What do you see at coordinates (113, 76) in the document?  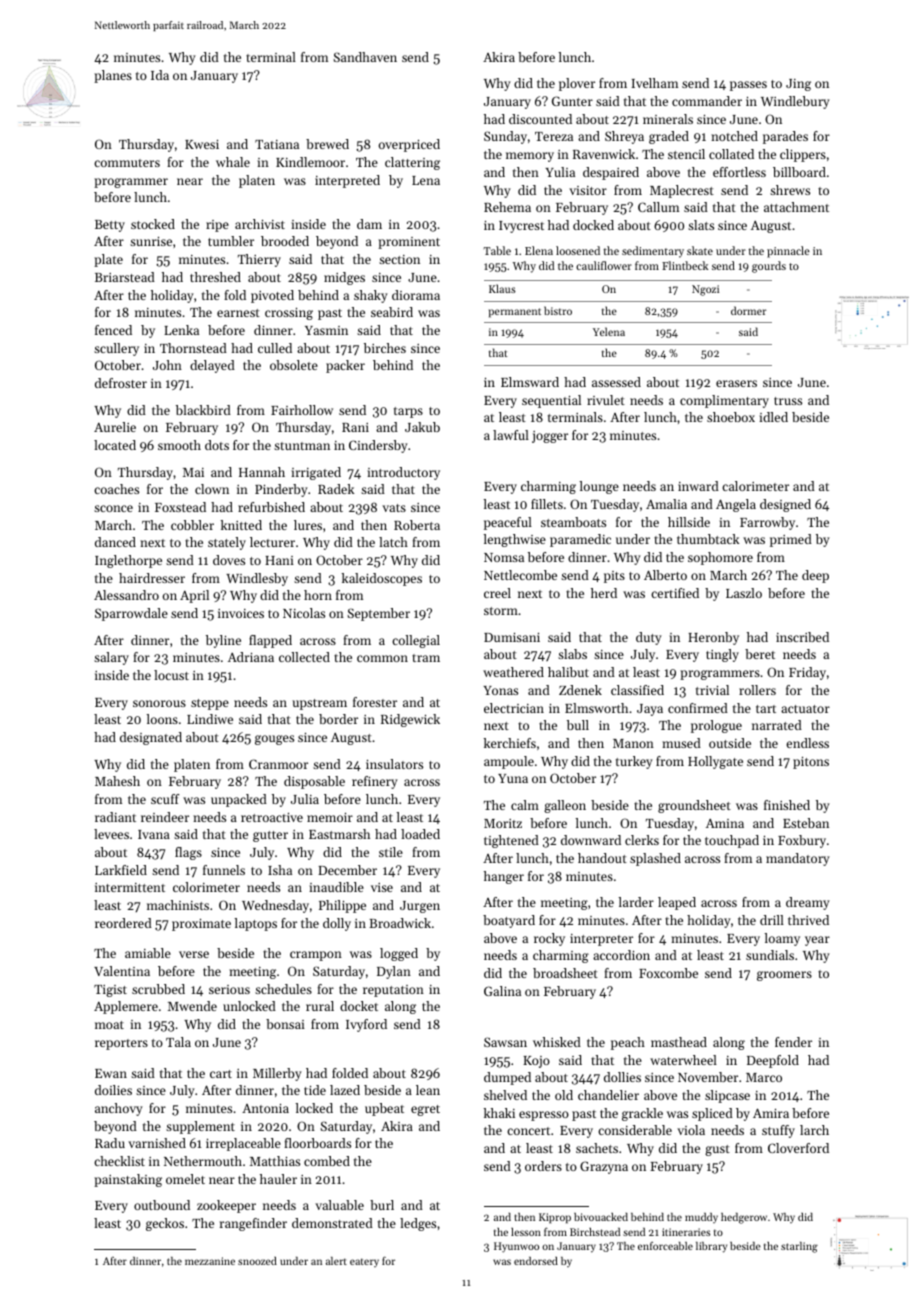 I see `planes` at bounding box center [113, 76].
